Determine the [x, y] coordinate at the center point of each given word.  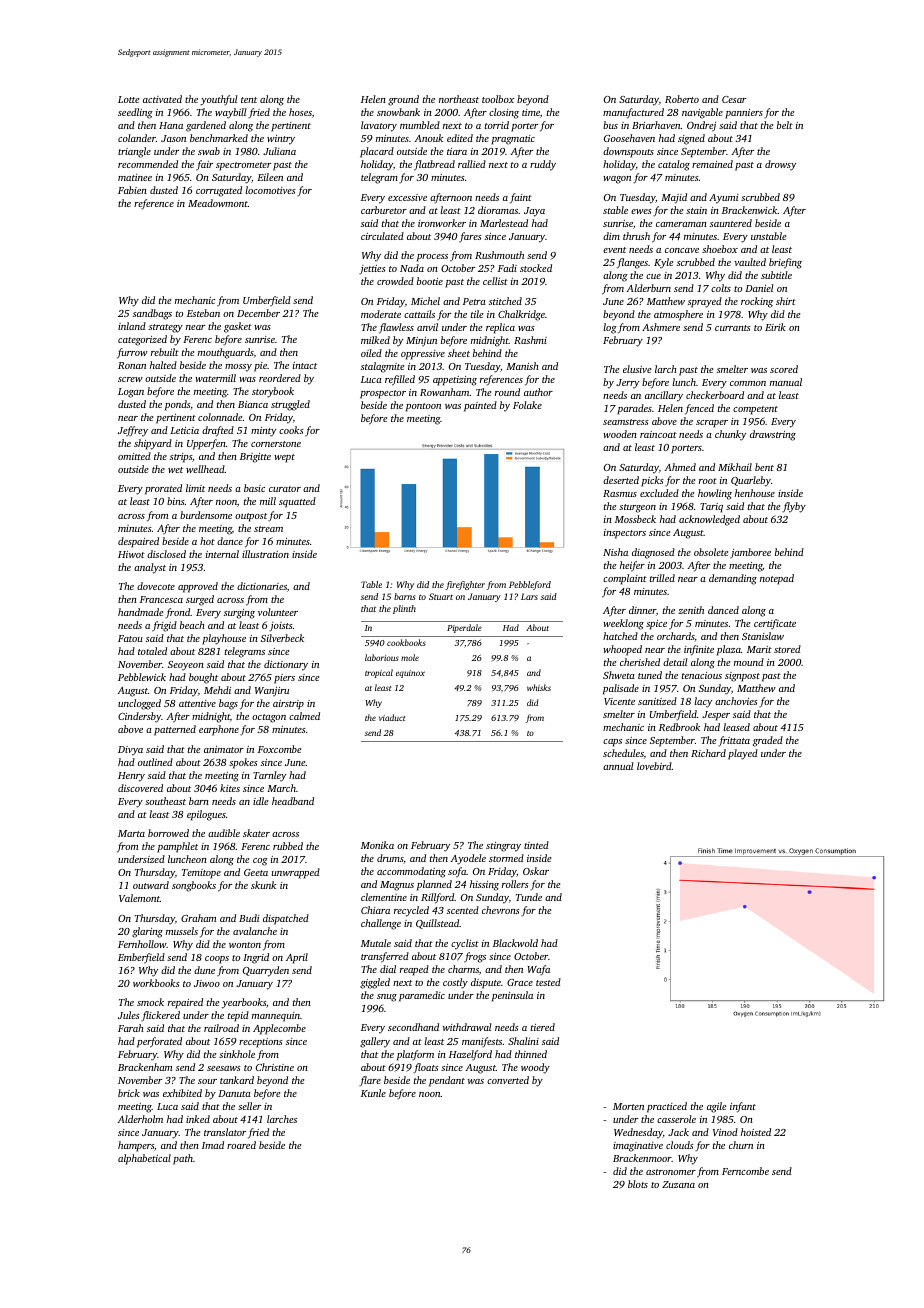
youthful [219, 100]
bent [764, 467]
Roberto [682, 99]
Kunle [373, 1093]
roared [241, 1145]
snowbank [398, 112]
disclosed [166, 554]
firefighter [465, 585]
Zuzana [678, 1184]
